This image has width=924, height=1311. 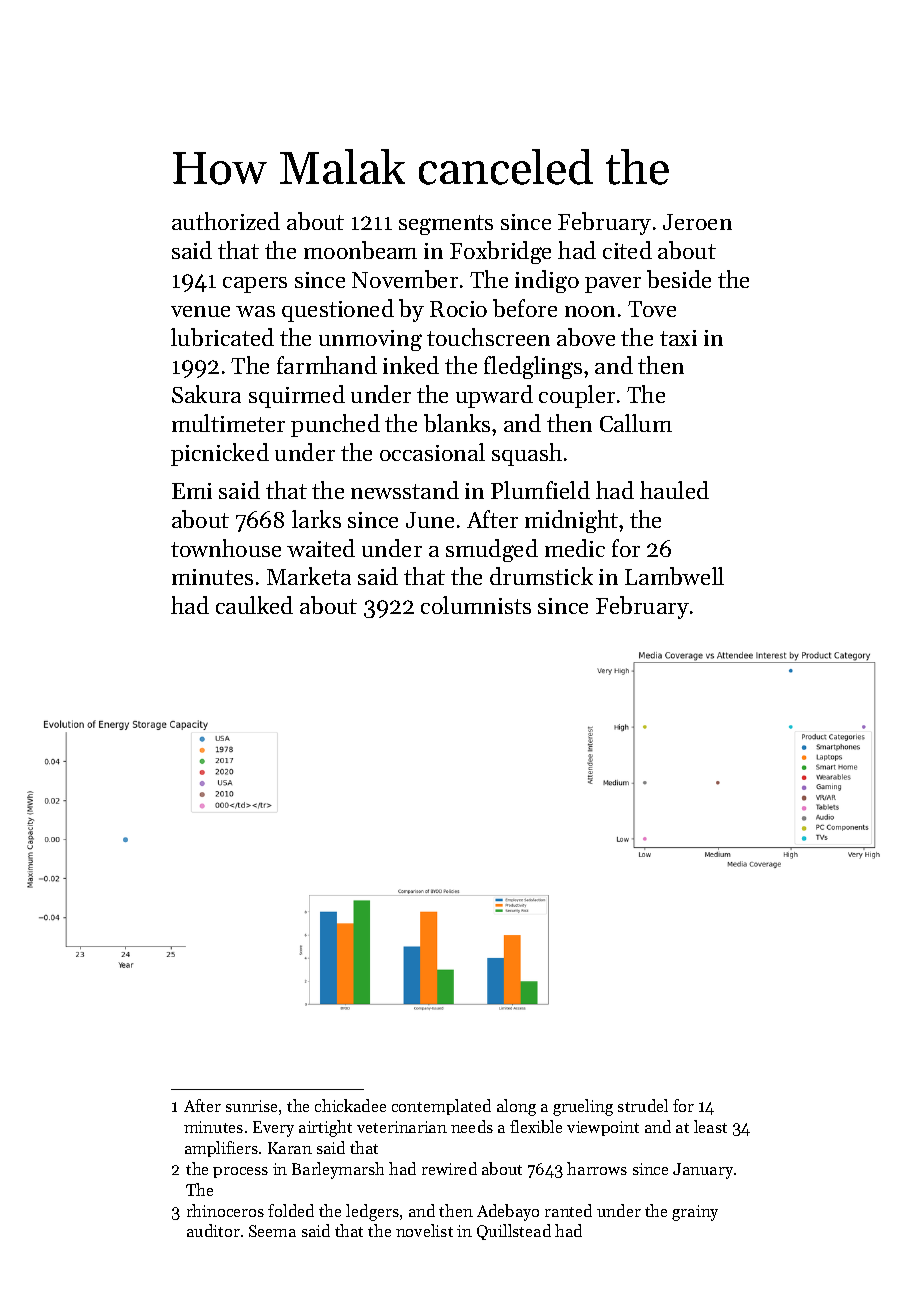 I want to click on venue, so click(x=200, y=311).
